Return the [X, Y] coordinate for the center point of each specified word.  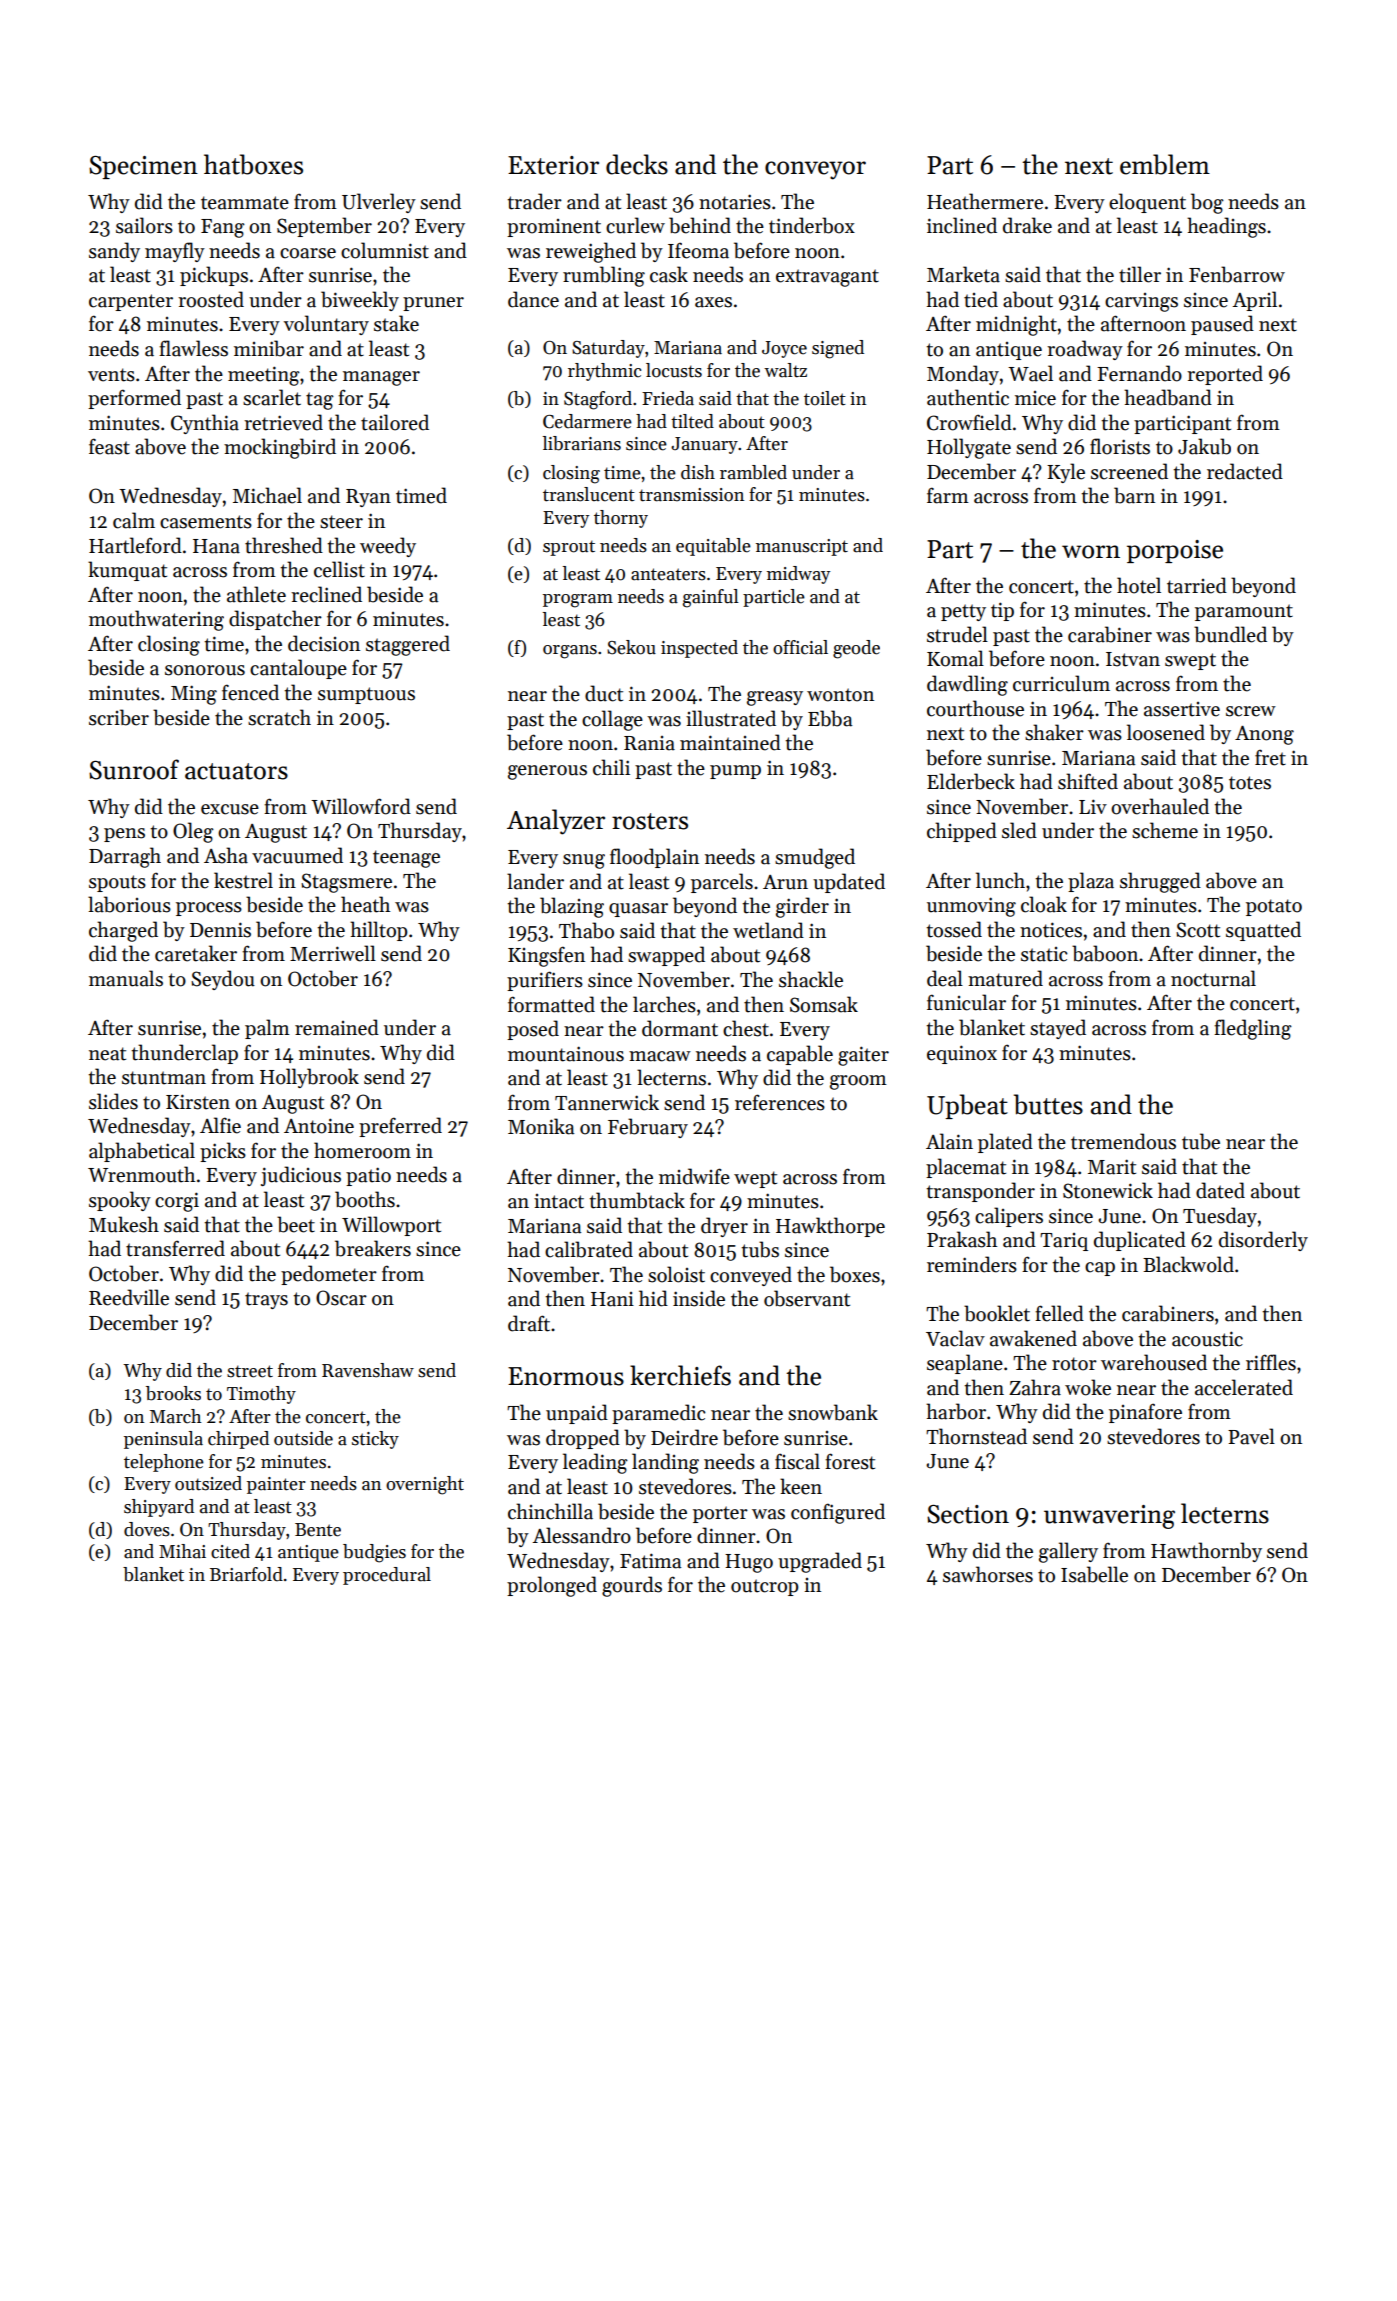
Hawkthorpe [830, 1227]
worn [1091, 552]
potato [1274, 907]
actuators [236, 771]
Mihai [182, 1551]
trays [266, 1300]
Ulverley [379, 203]
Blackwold [1188, 1264]
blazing [572, 907]
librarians [582, 443]
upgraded [820, 1562]
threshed [284, 545]
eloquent [1147, 203]
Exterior [553, 165]
